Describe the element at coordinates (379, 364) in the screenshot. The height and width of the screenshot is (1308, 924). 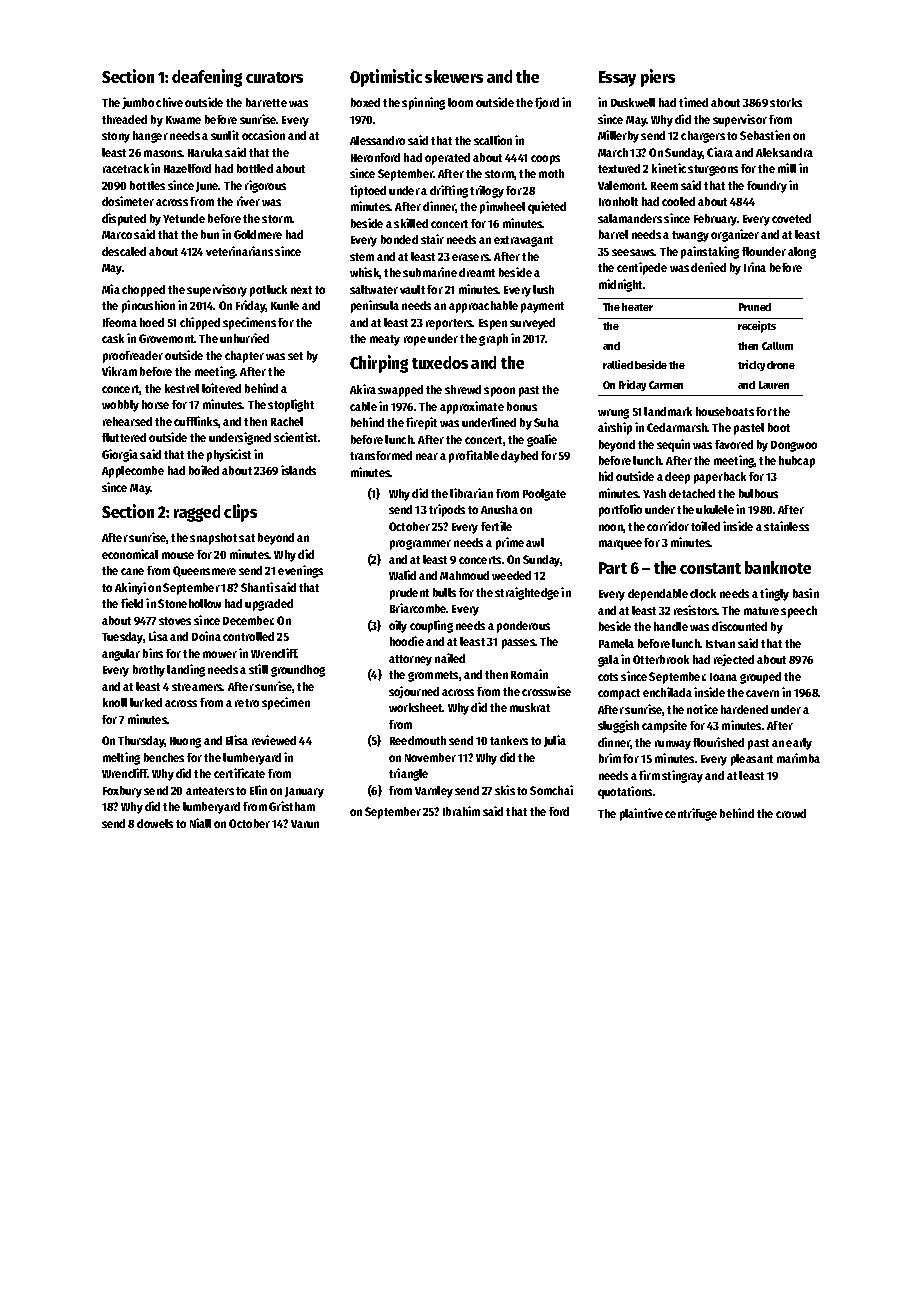
I see `Chirping` at that location.
